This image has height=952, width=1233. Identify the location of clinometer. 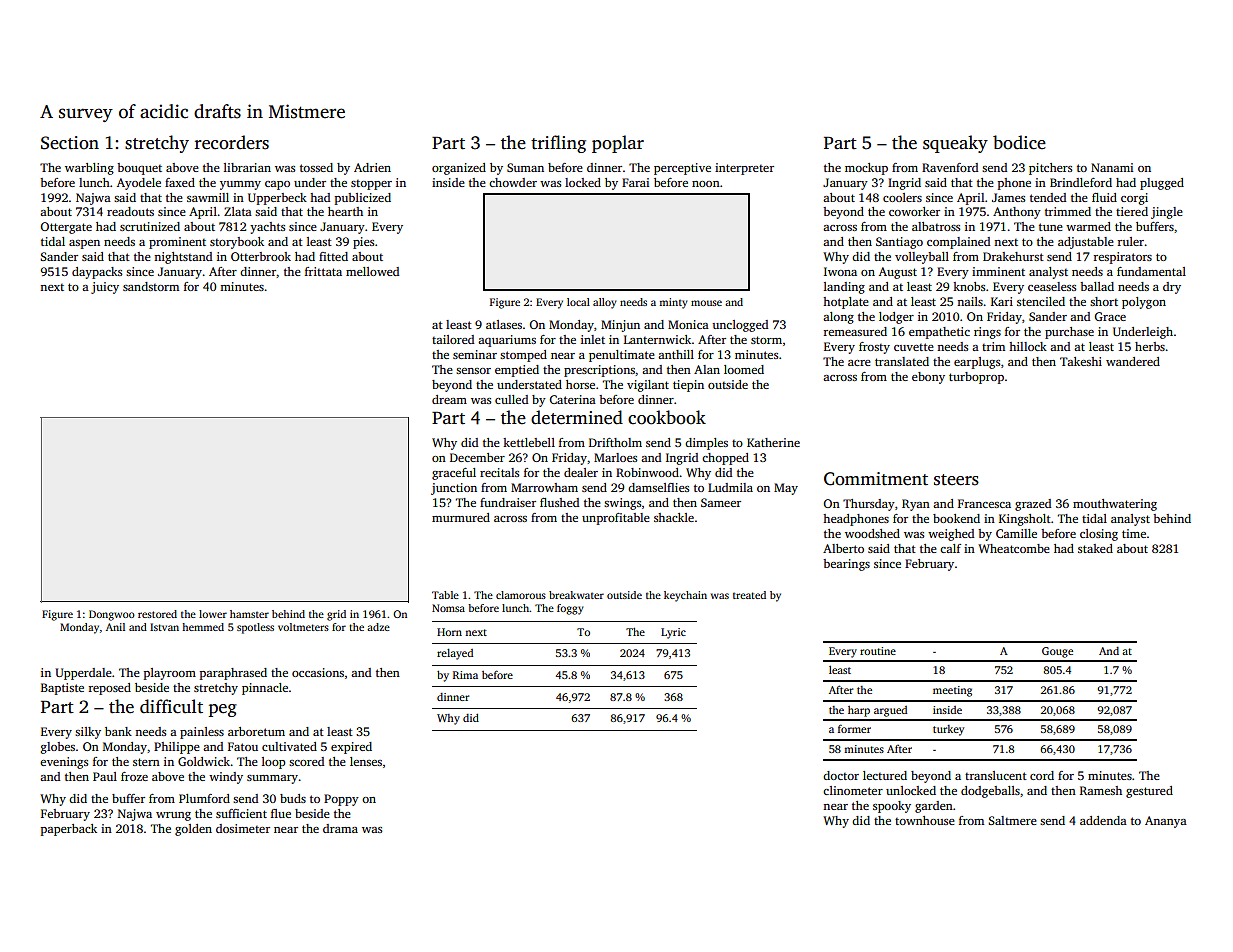
(853, 790).
